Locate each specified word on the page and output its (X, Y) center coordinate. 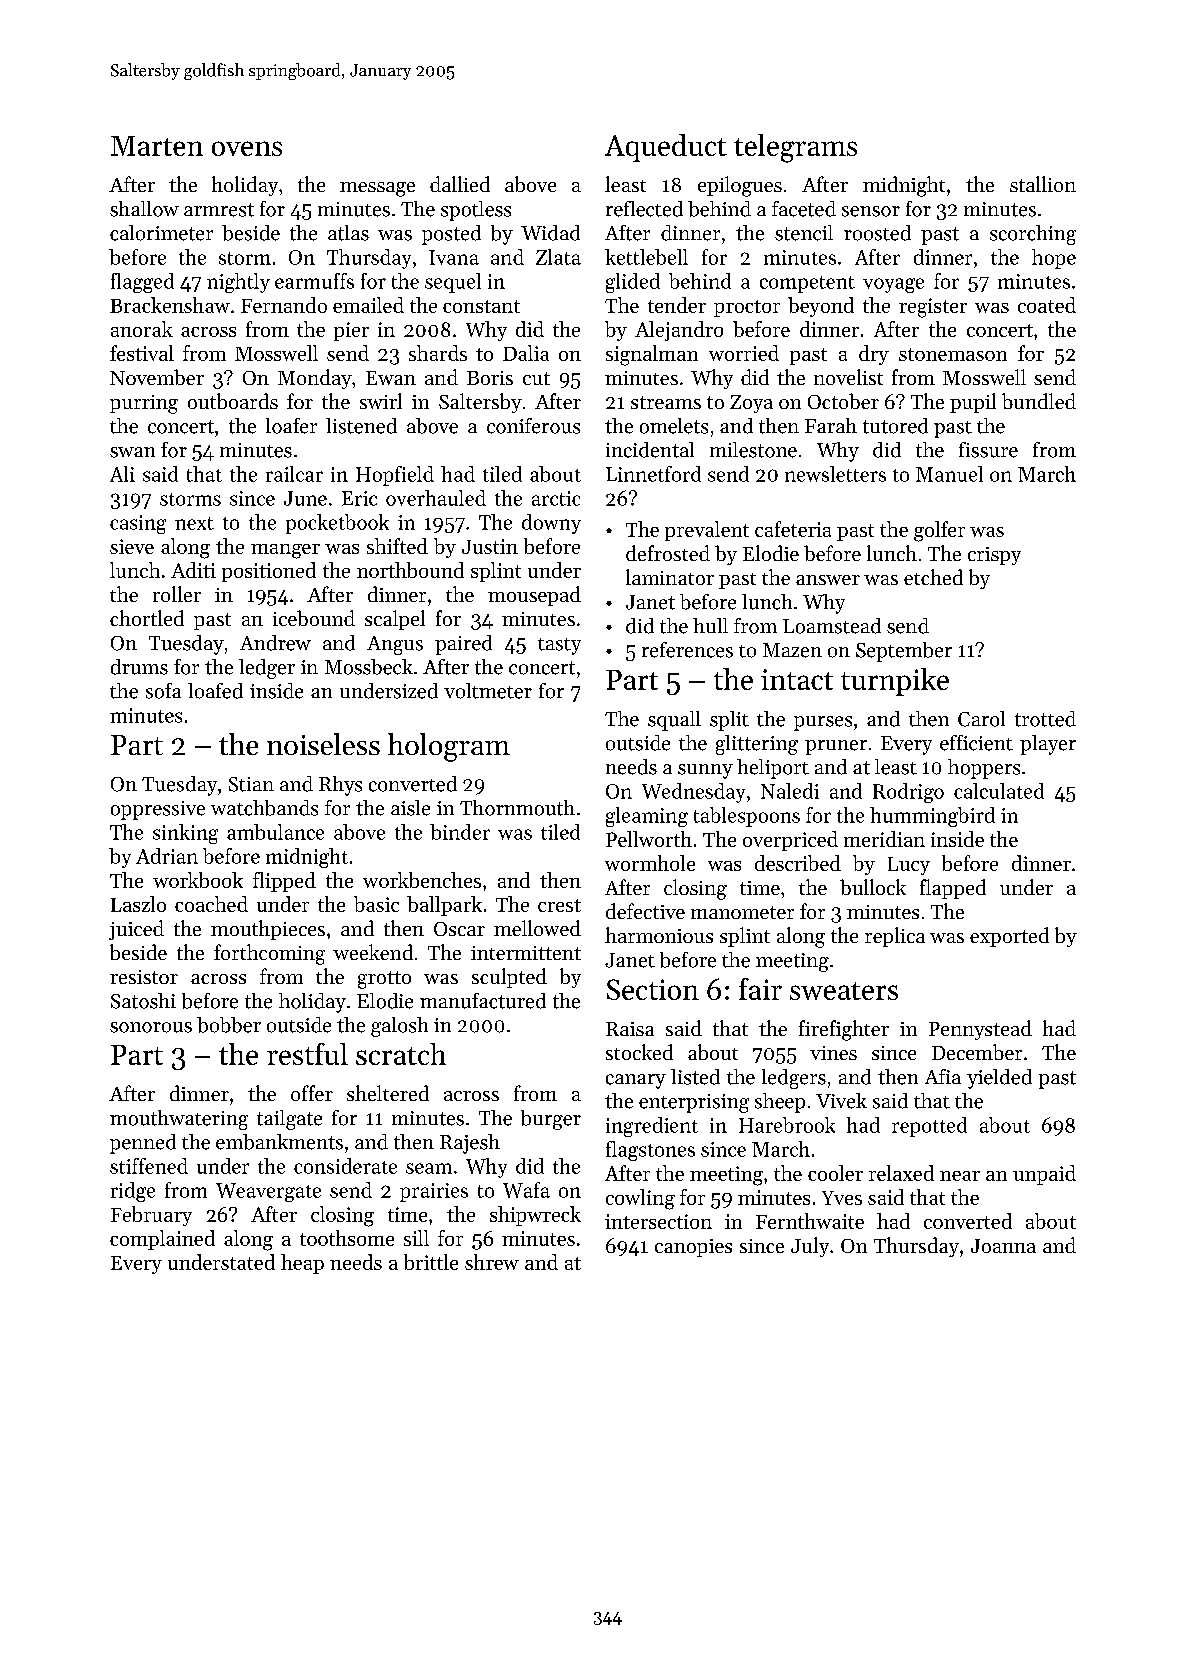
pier (351, 331)
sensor (871, 211)
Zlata (558, 257)
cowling (640, 1199)
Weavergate (268, 1192)
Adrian (167, 856)
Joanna (1003, 1246)
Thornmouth (517, 808)
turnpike (895, 682)
